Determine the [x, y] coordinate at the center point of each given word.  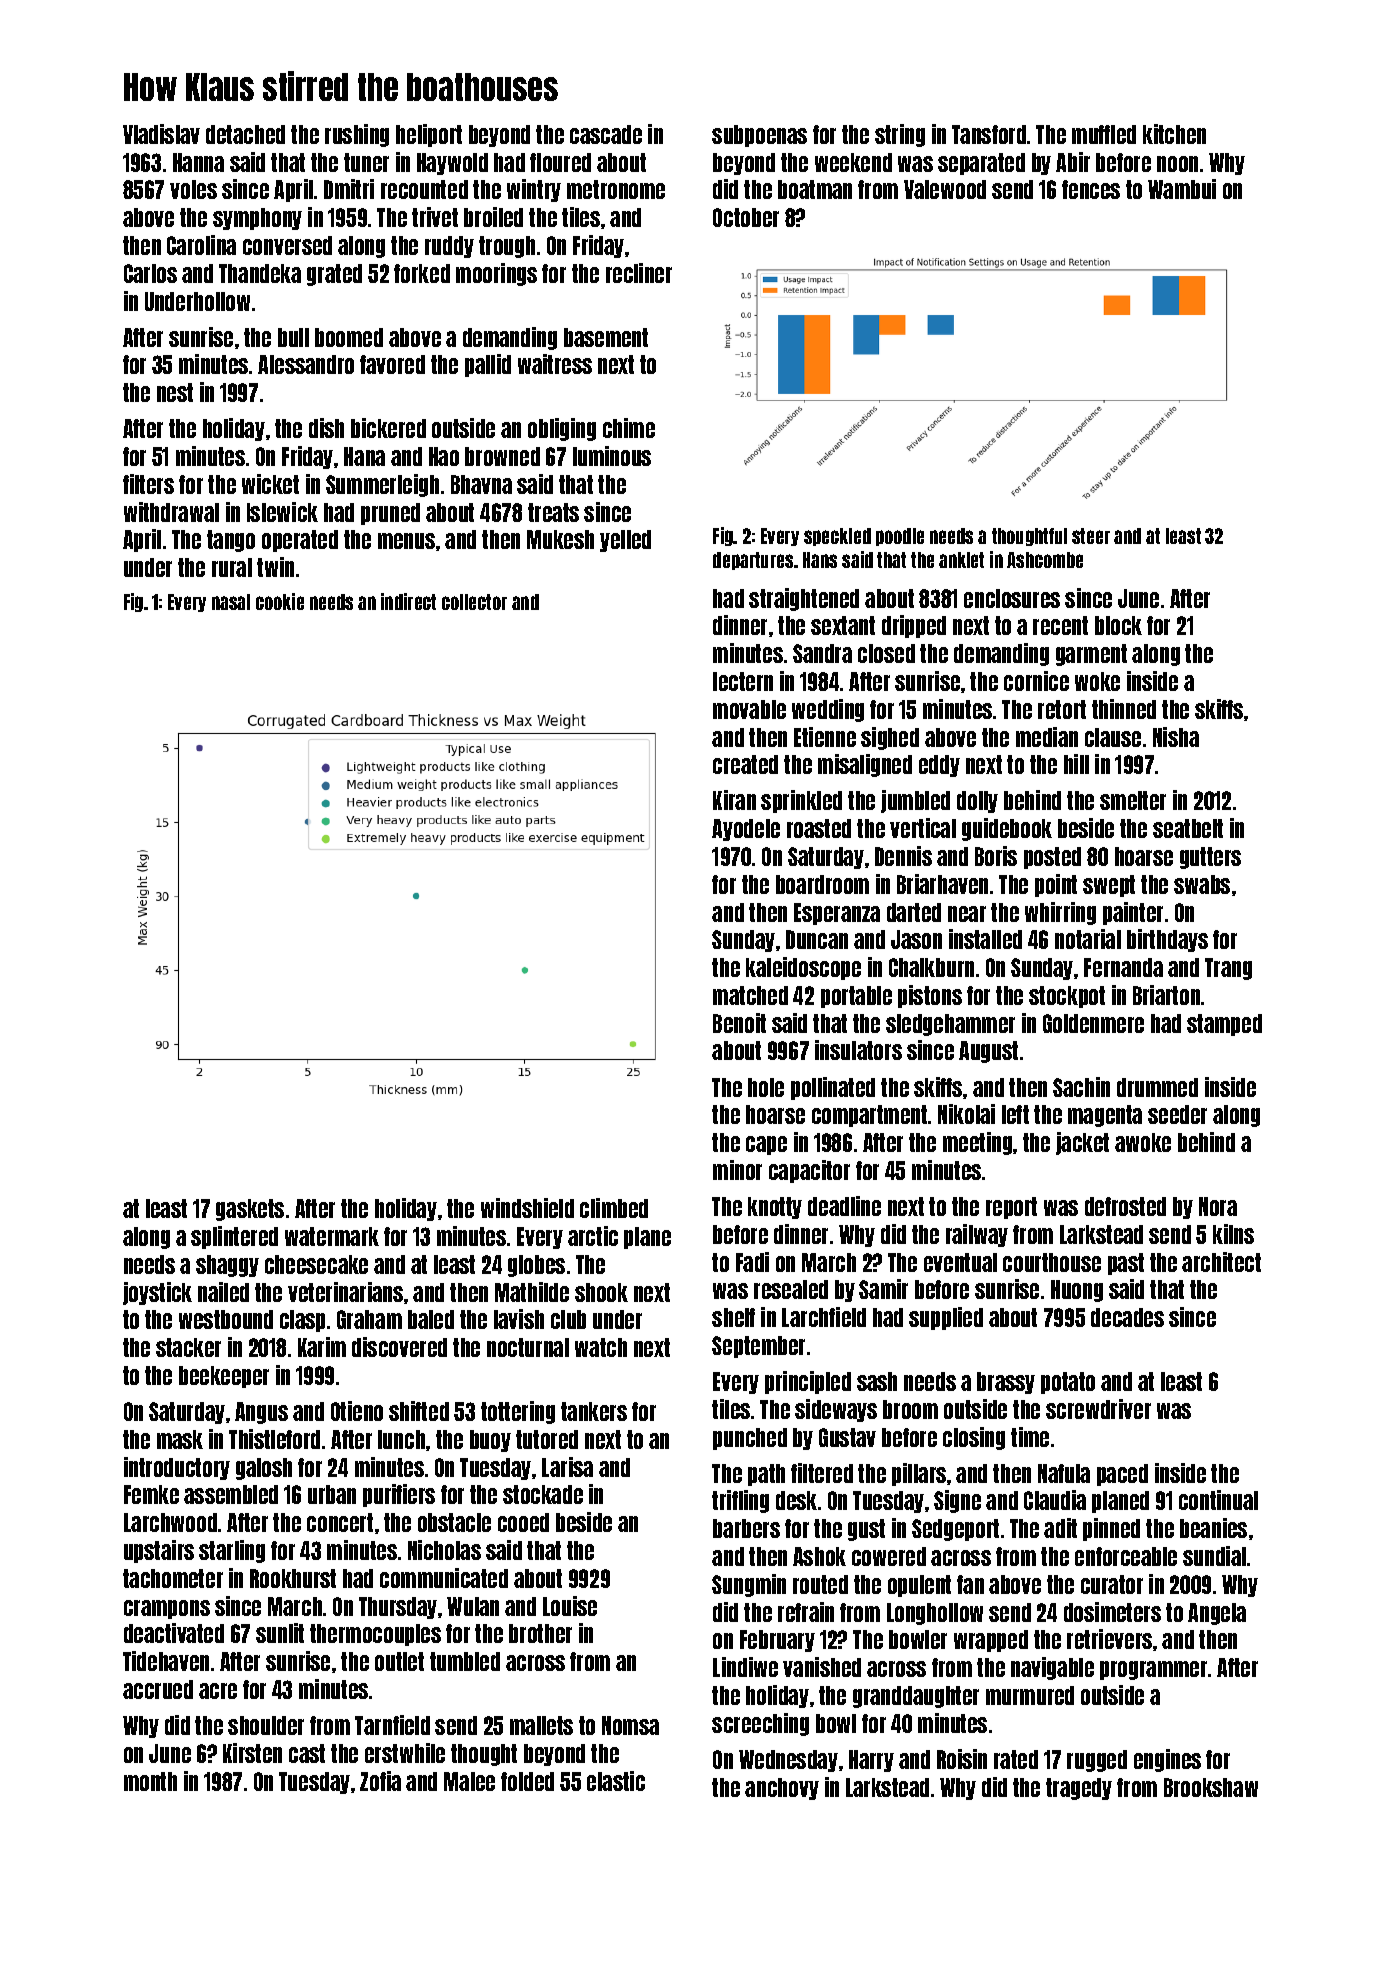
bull [293, 337]
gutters [1210, 858]
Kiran [734, 800]
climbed [614, 1208]
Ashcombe [1045, 560]
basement [606, 337]
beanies [1213, 1528]
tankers [594, 1411]
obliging [562, 429]
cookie [280, 601]
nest [175, 392]
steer [1091, 536]
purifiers [399, 1495]
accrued [158, 1689]
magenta [1105, 1116]
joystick [157, 1293]
